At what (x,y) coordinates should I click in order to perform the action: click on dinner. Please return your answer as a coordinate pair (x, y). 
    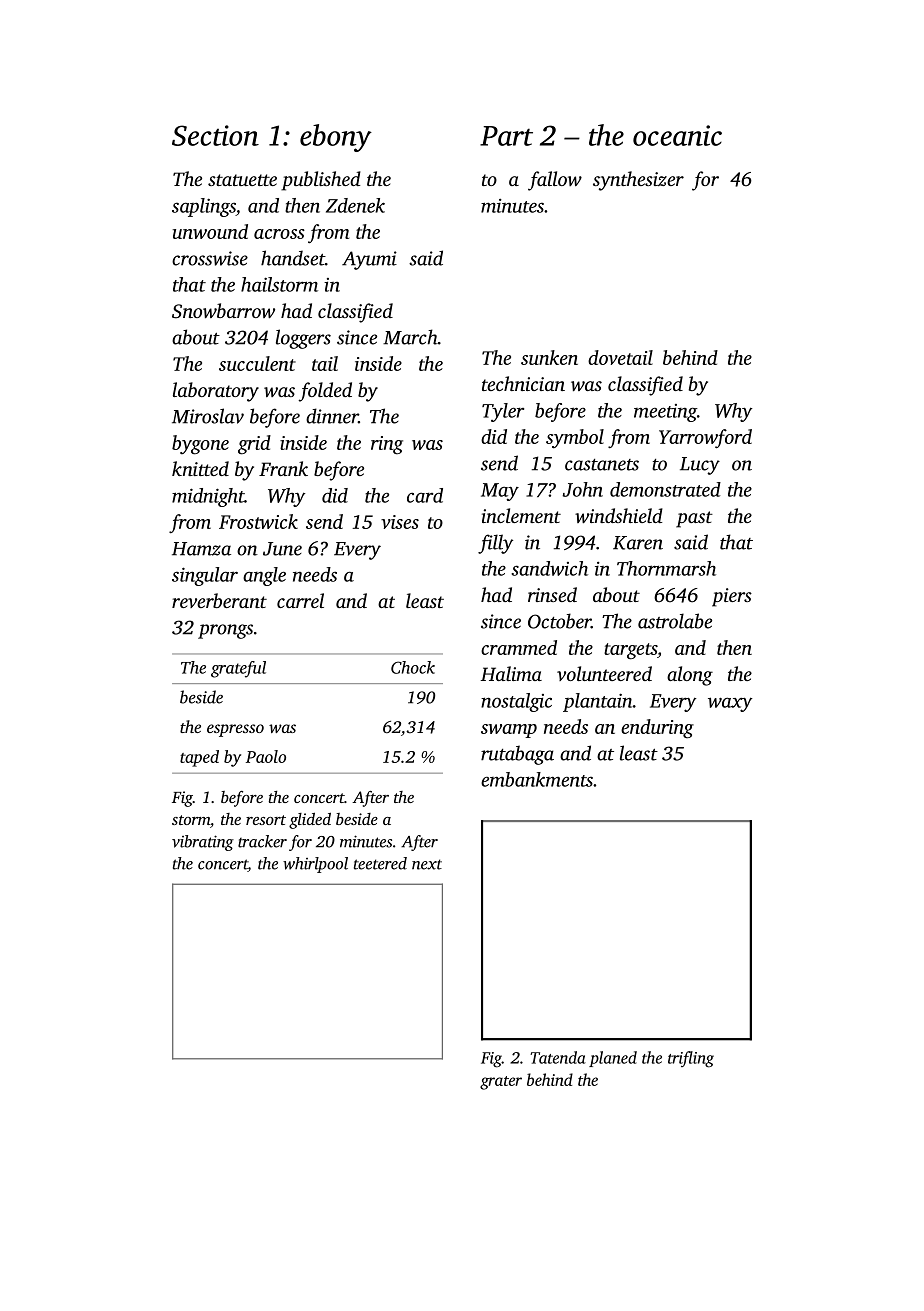
    Looking at the image, I should click on (332, 416).
